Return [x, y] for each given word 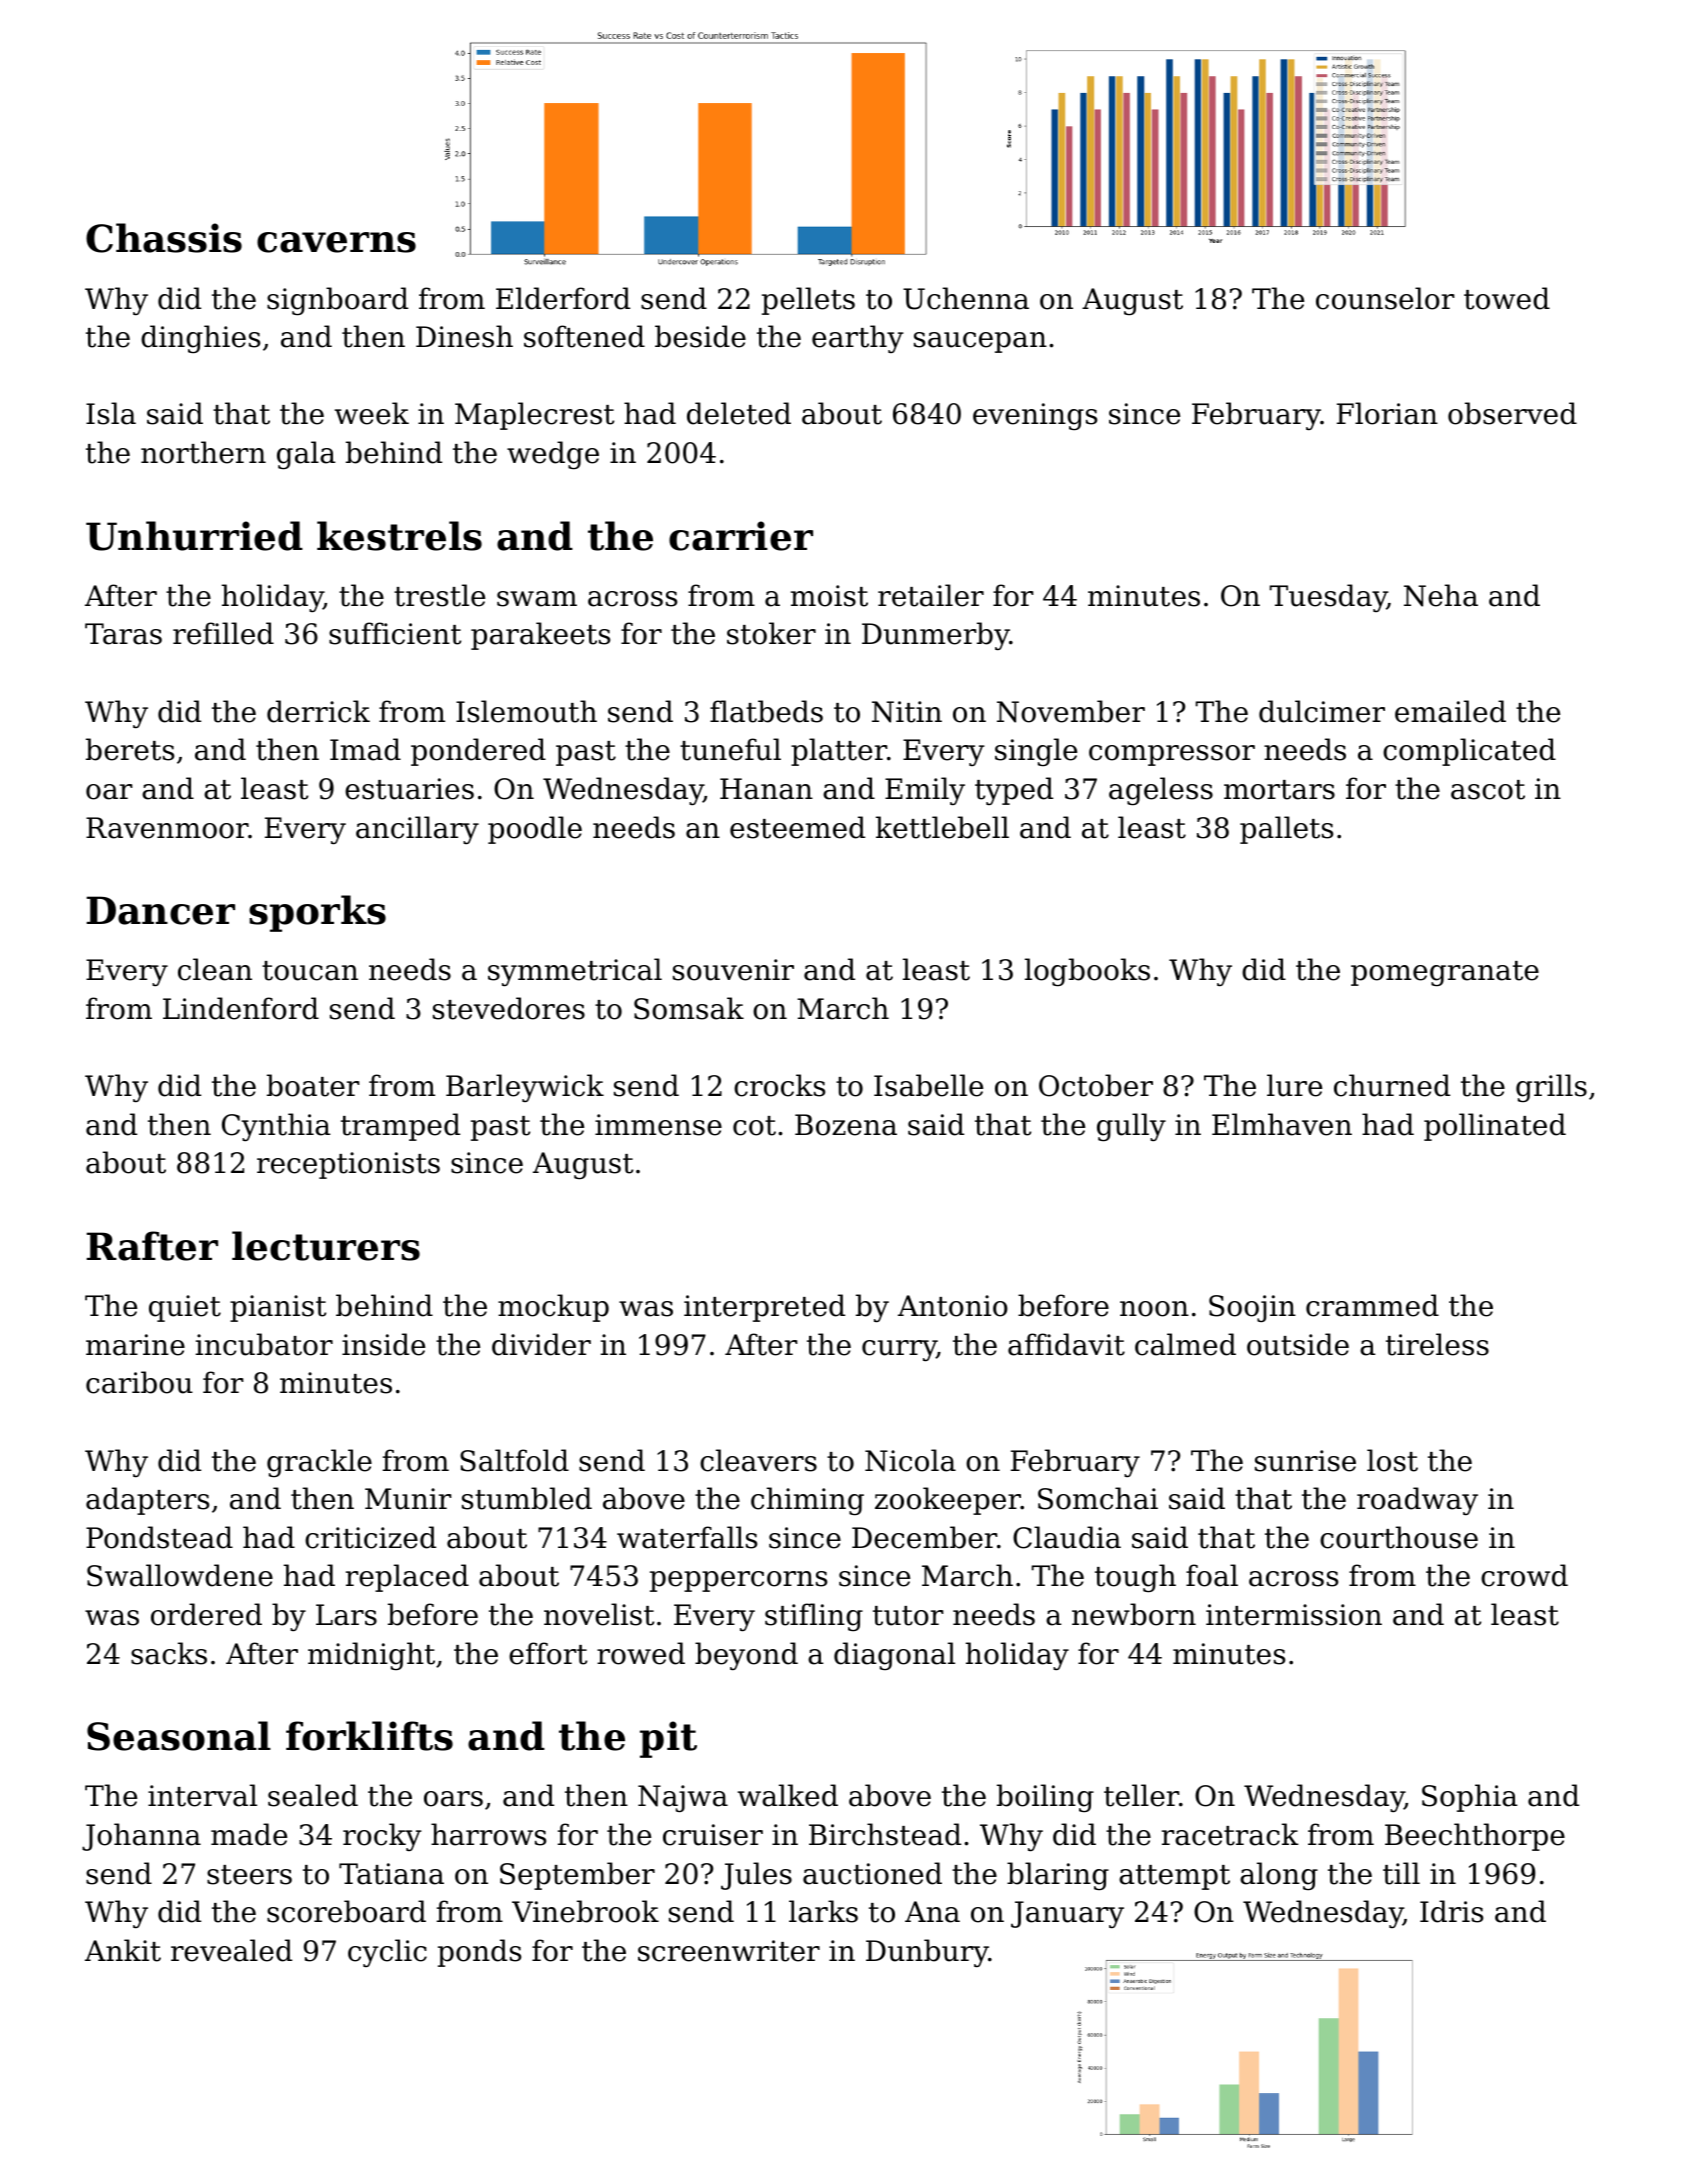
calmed [1185, 1344]
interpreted [764, 1308]
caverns [336, 242]
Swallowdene [180, 1575]
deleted [739, 413]
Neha [1441, 595]
